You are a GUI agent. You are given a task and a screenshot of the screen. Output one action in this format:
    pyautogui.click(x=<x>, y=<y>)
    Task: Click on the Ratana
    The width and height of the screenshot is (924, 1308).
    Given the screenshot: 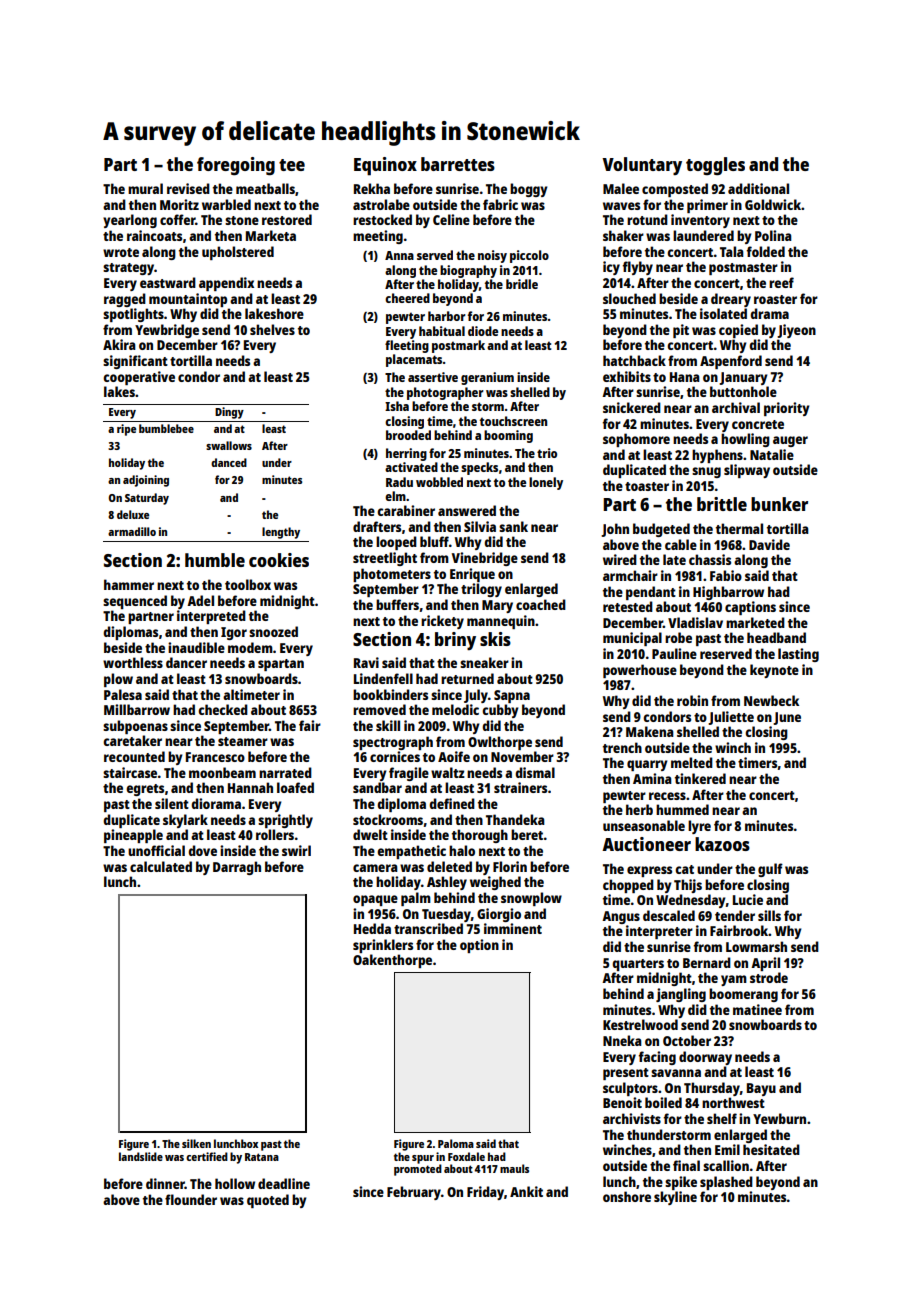 What is the action you would take?
    pyautogui.click(x=262, y=1157)
